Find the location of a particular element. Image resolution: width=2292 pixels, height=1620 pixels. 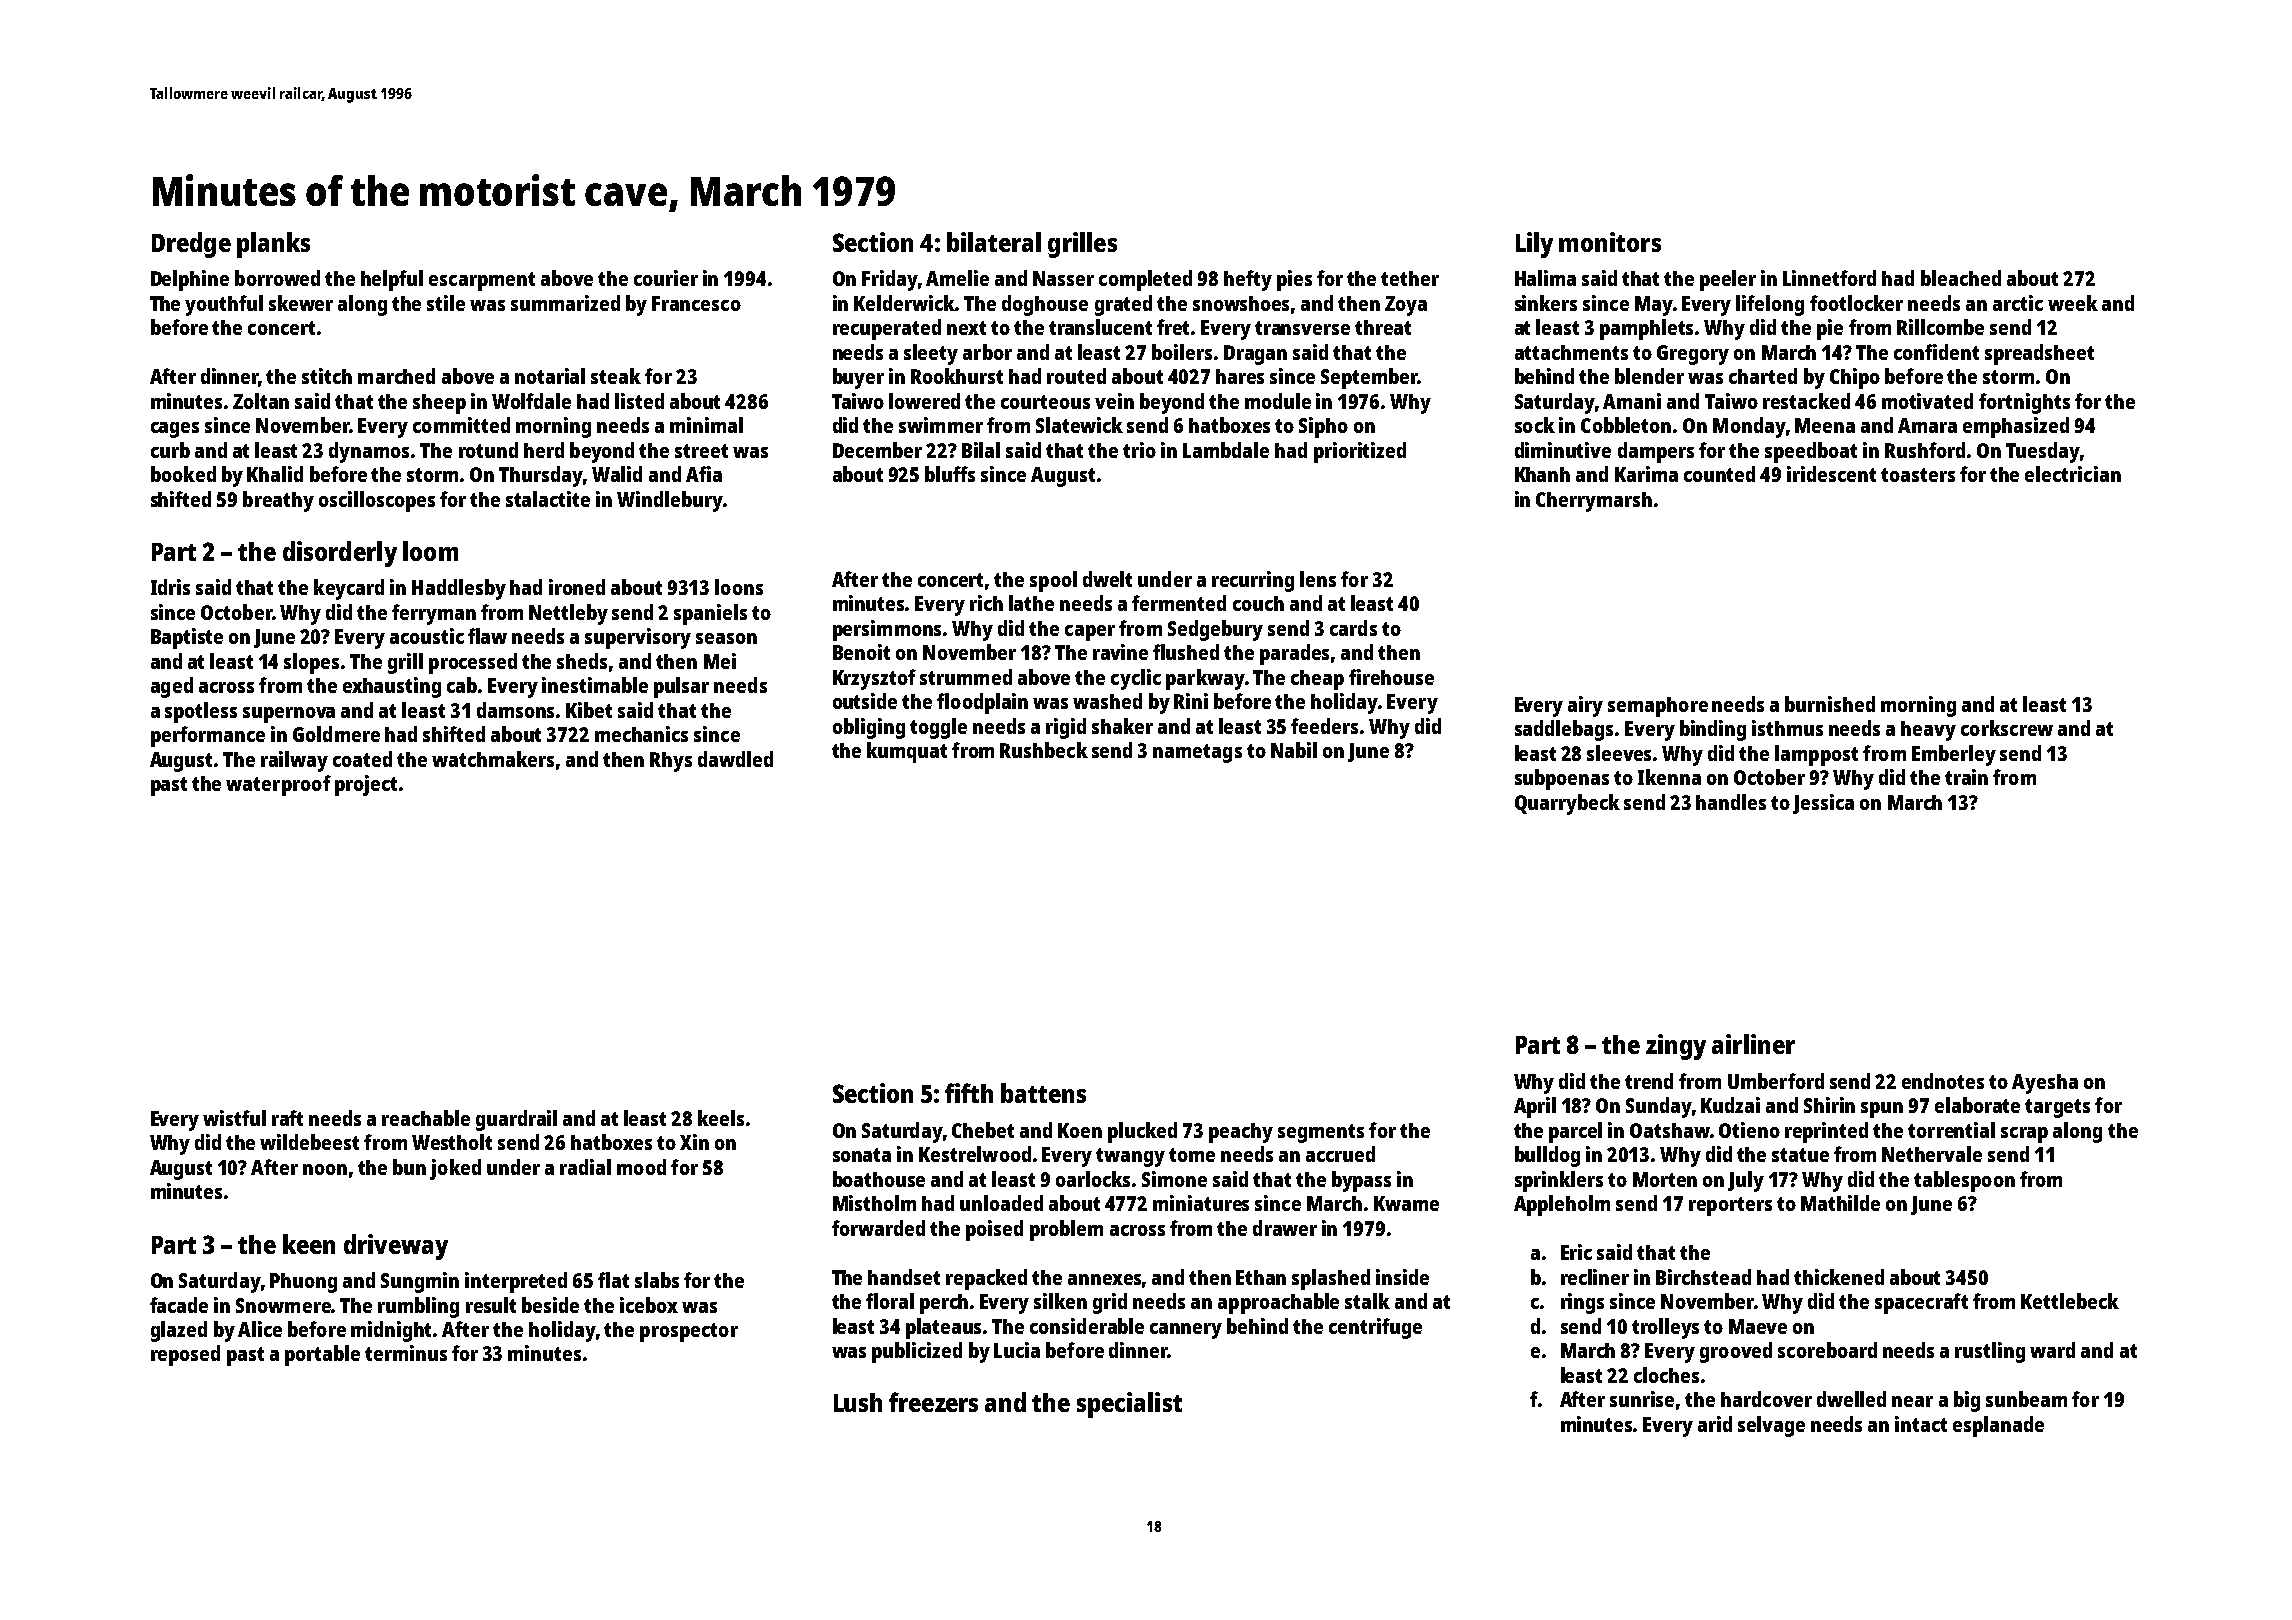

Chebet is located at coordinates (983, 1130).
